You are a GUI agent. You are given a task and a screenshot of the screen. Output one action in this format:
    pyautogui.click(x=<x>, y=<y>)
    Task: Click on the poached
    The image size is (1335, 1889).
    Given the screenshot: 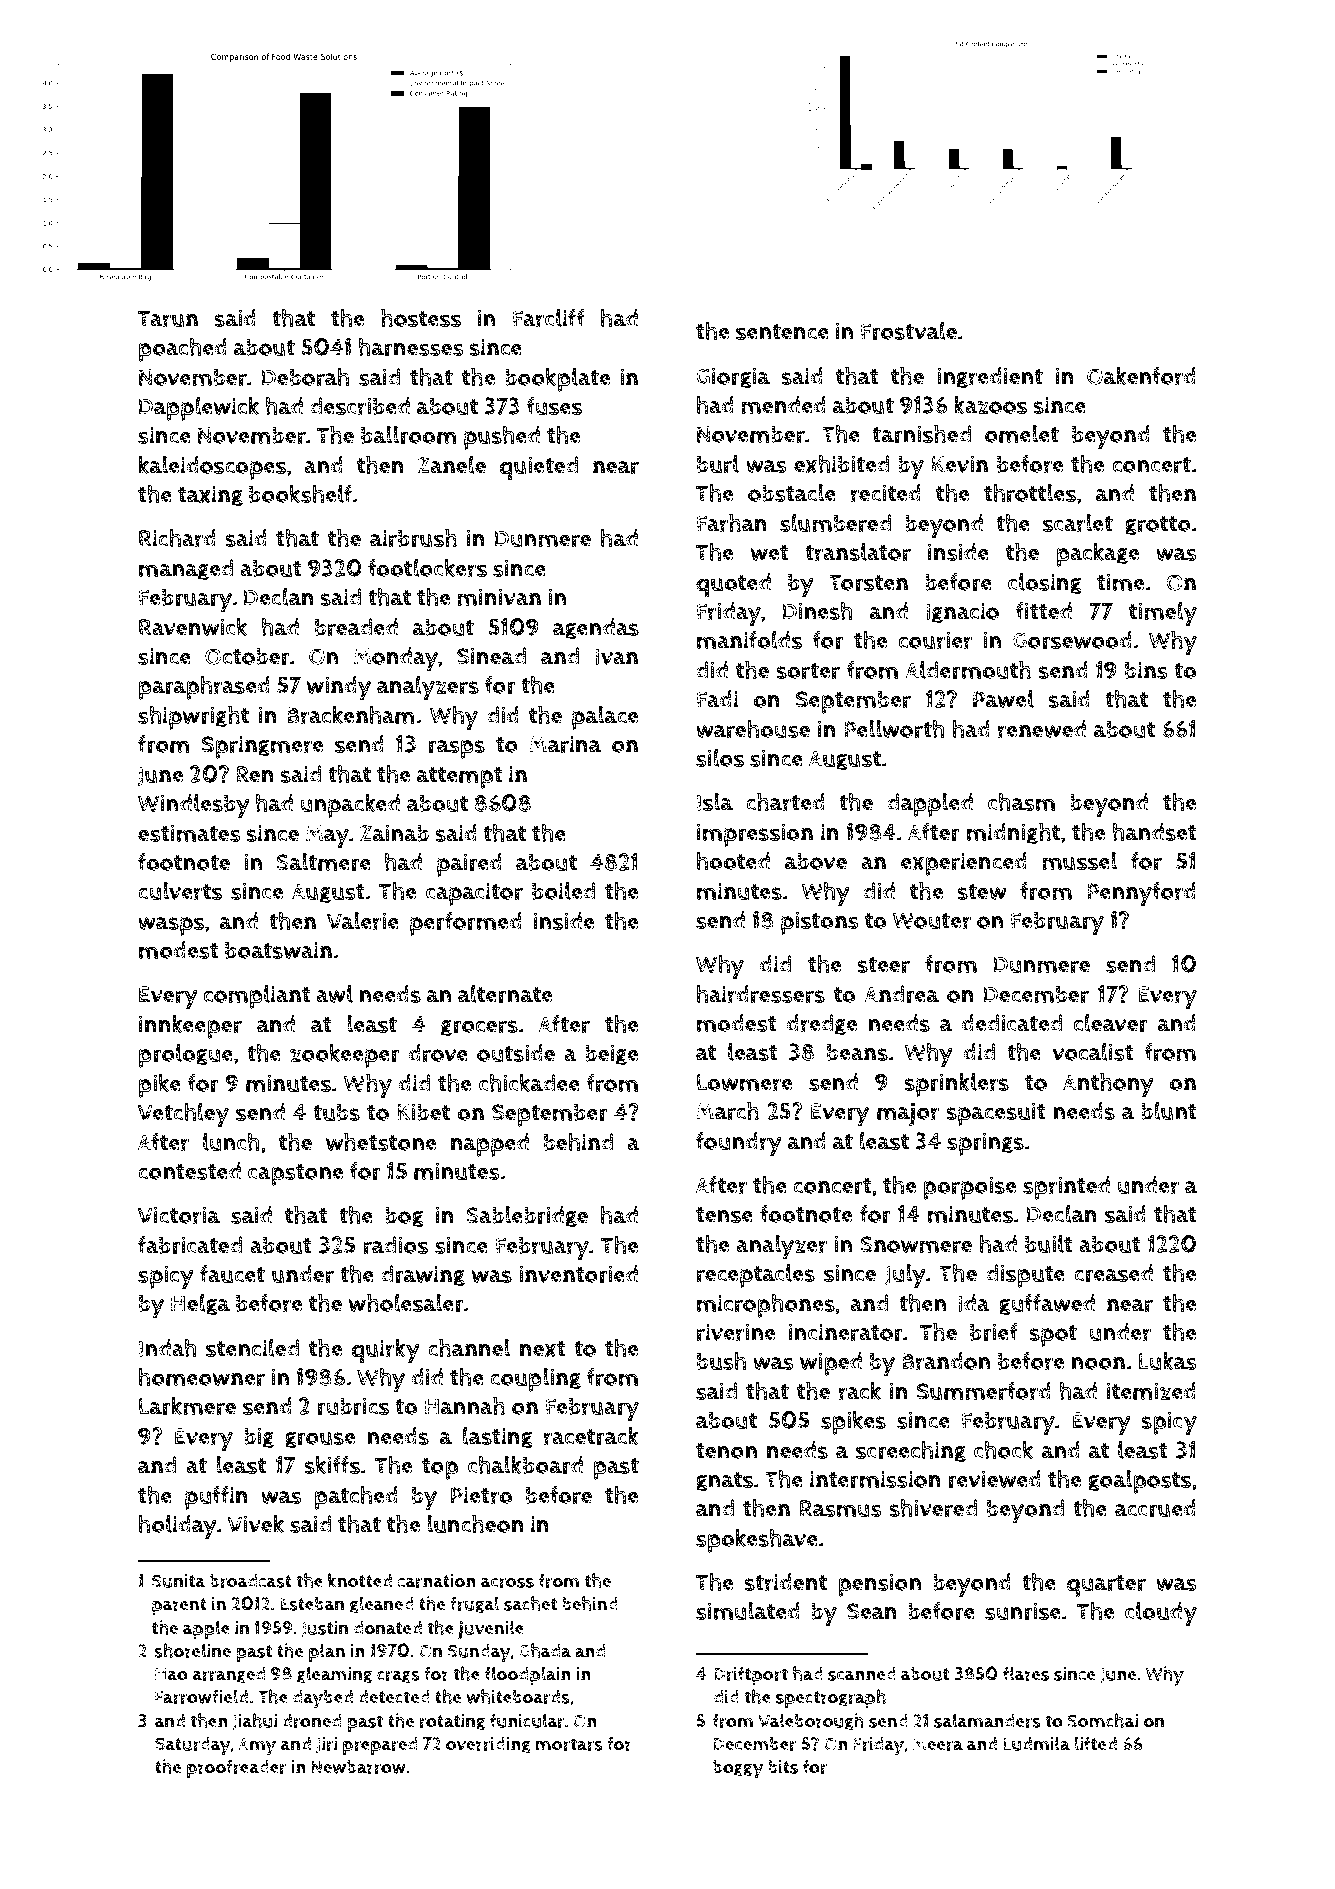 What is the action you would take?
    pyautogui.click(x=183, y=349)
